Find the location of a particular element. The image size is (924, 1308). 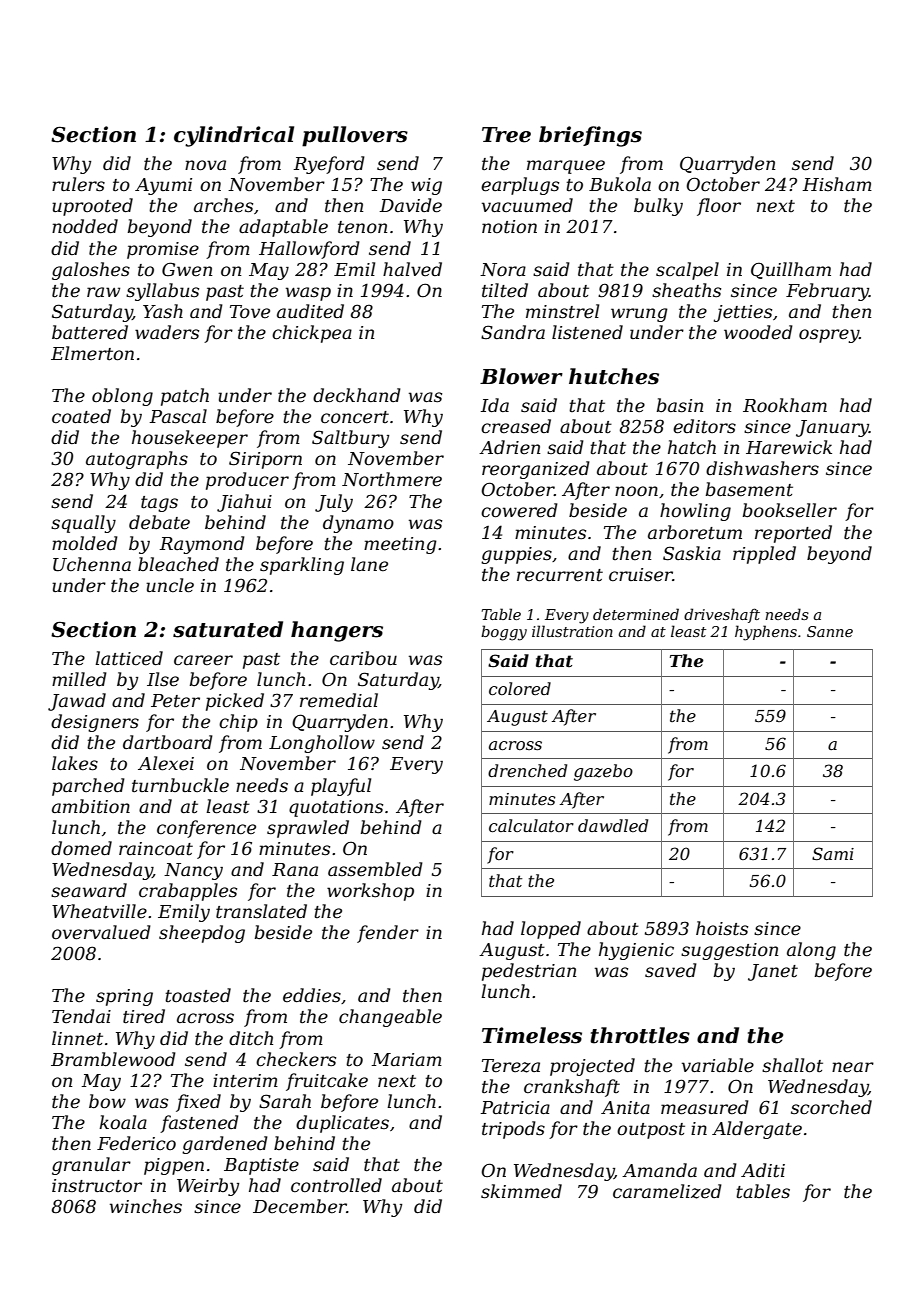

Hisham is located at coordinates (837, 184).
